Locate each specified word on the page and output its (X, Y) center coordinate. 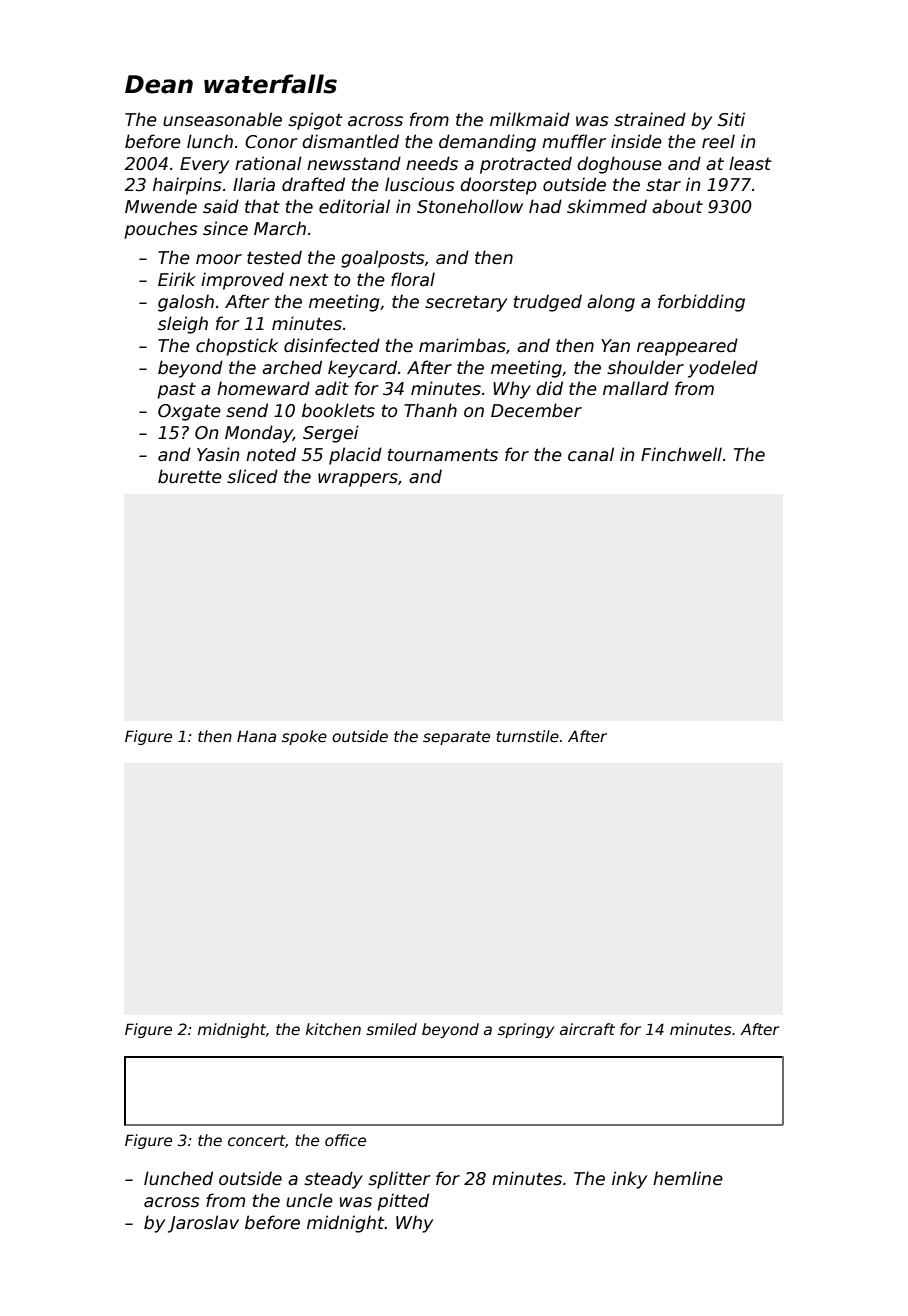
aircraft (587, 1029)
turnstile (527, 736)
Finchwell (681, 454)
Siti (731, 119)
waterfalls (270, 84)
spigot (315, 121)
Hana (256, 736)
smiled (391, 1029)
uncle (309, 1200)
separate (456, 738)
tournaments (443, 455)
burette (190, 476)
